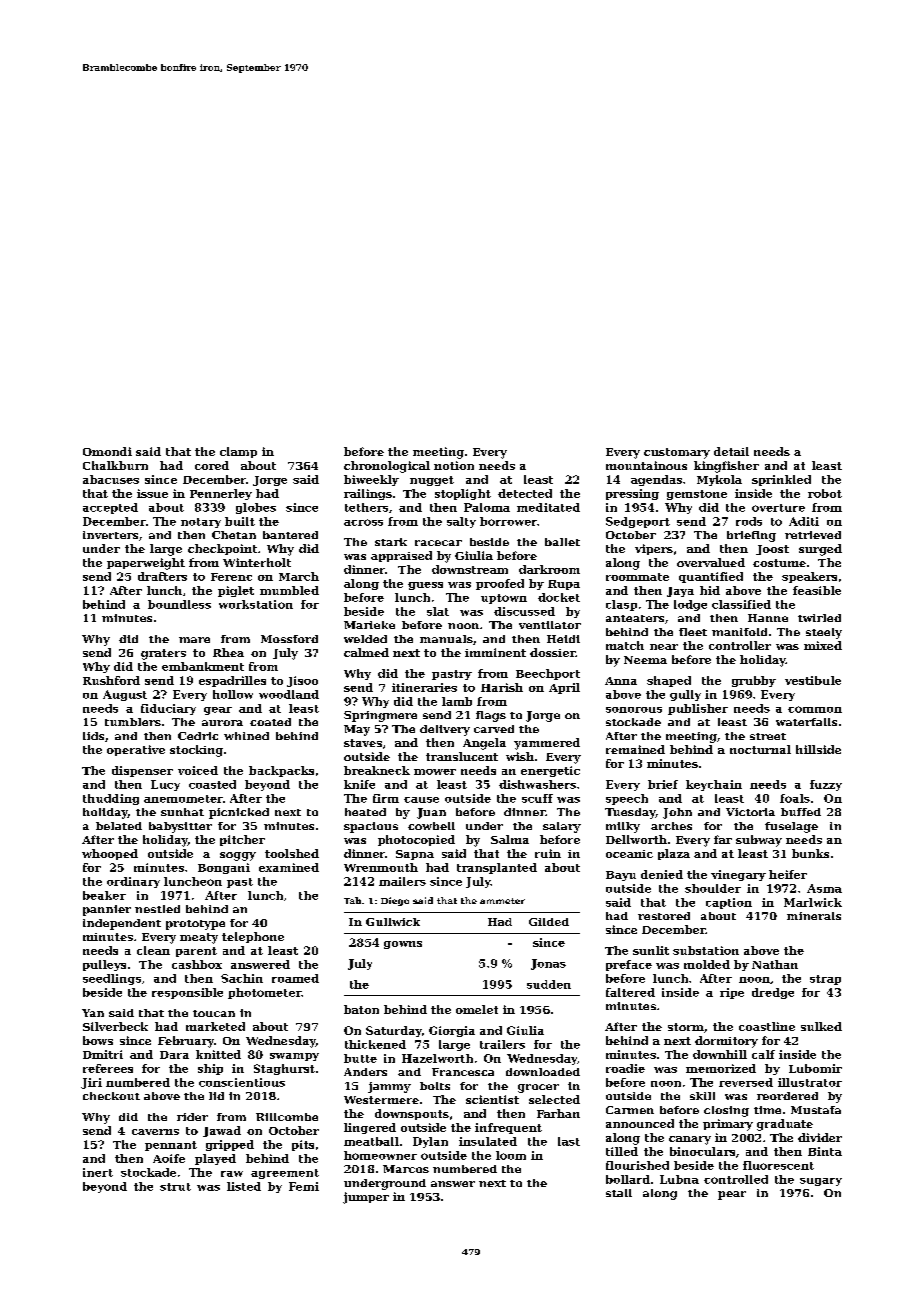 The image size is (924, 1308). Describe the element at coordinates (548, 964) in the image. I see `Jonas` at that location.
